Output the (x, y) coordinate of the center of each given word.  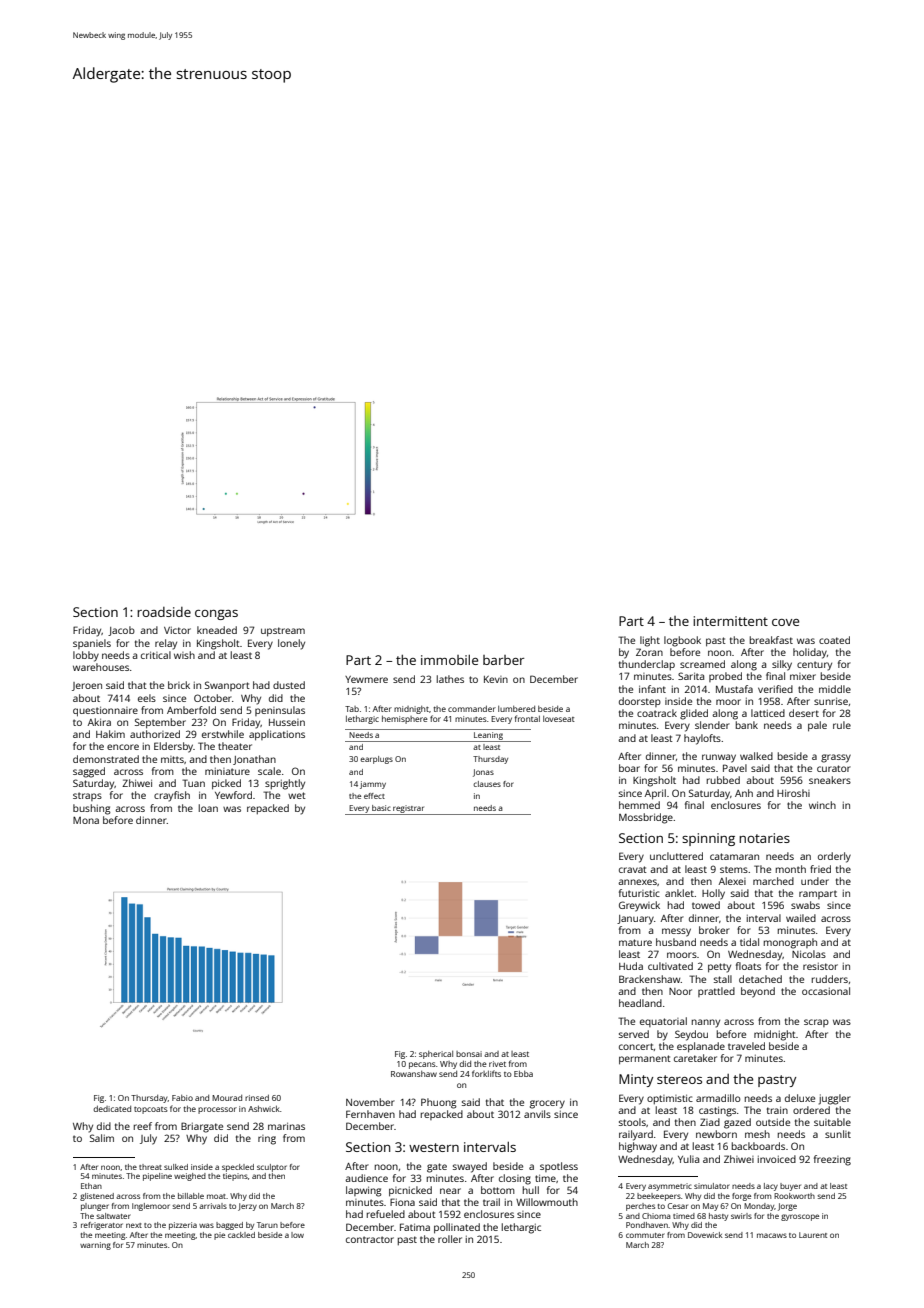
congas (216, 615)
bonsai (469, 1054)
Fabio (182, 1098)
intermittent (730, 621)
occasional (826, 991)
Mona (86, 820)
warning (95, 1246)
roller (450, 1239)
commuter (645, 1235)
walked (756, 756)
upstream (283, 632)
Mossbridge (646, 818)
